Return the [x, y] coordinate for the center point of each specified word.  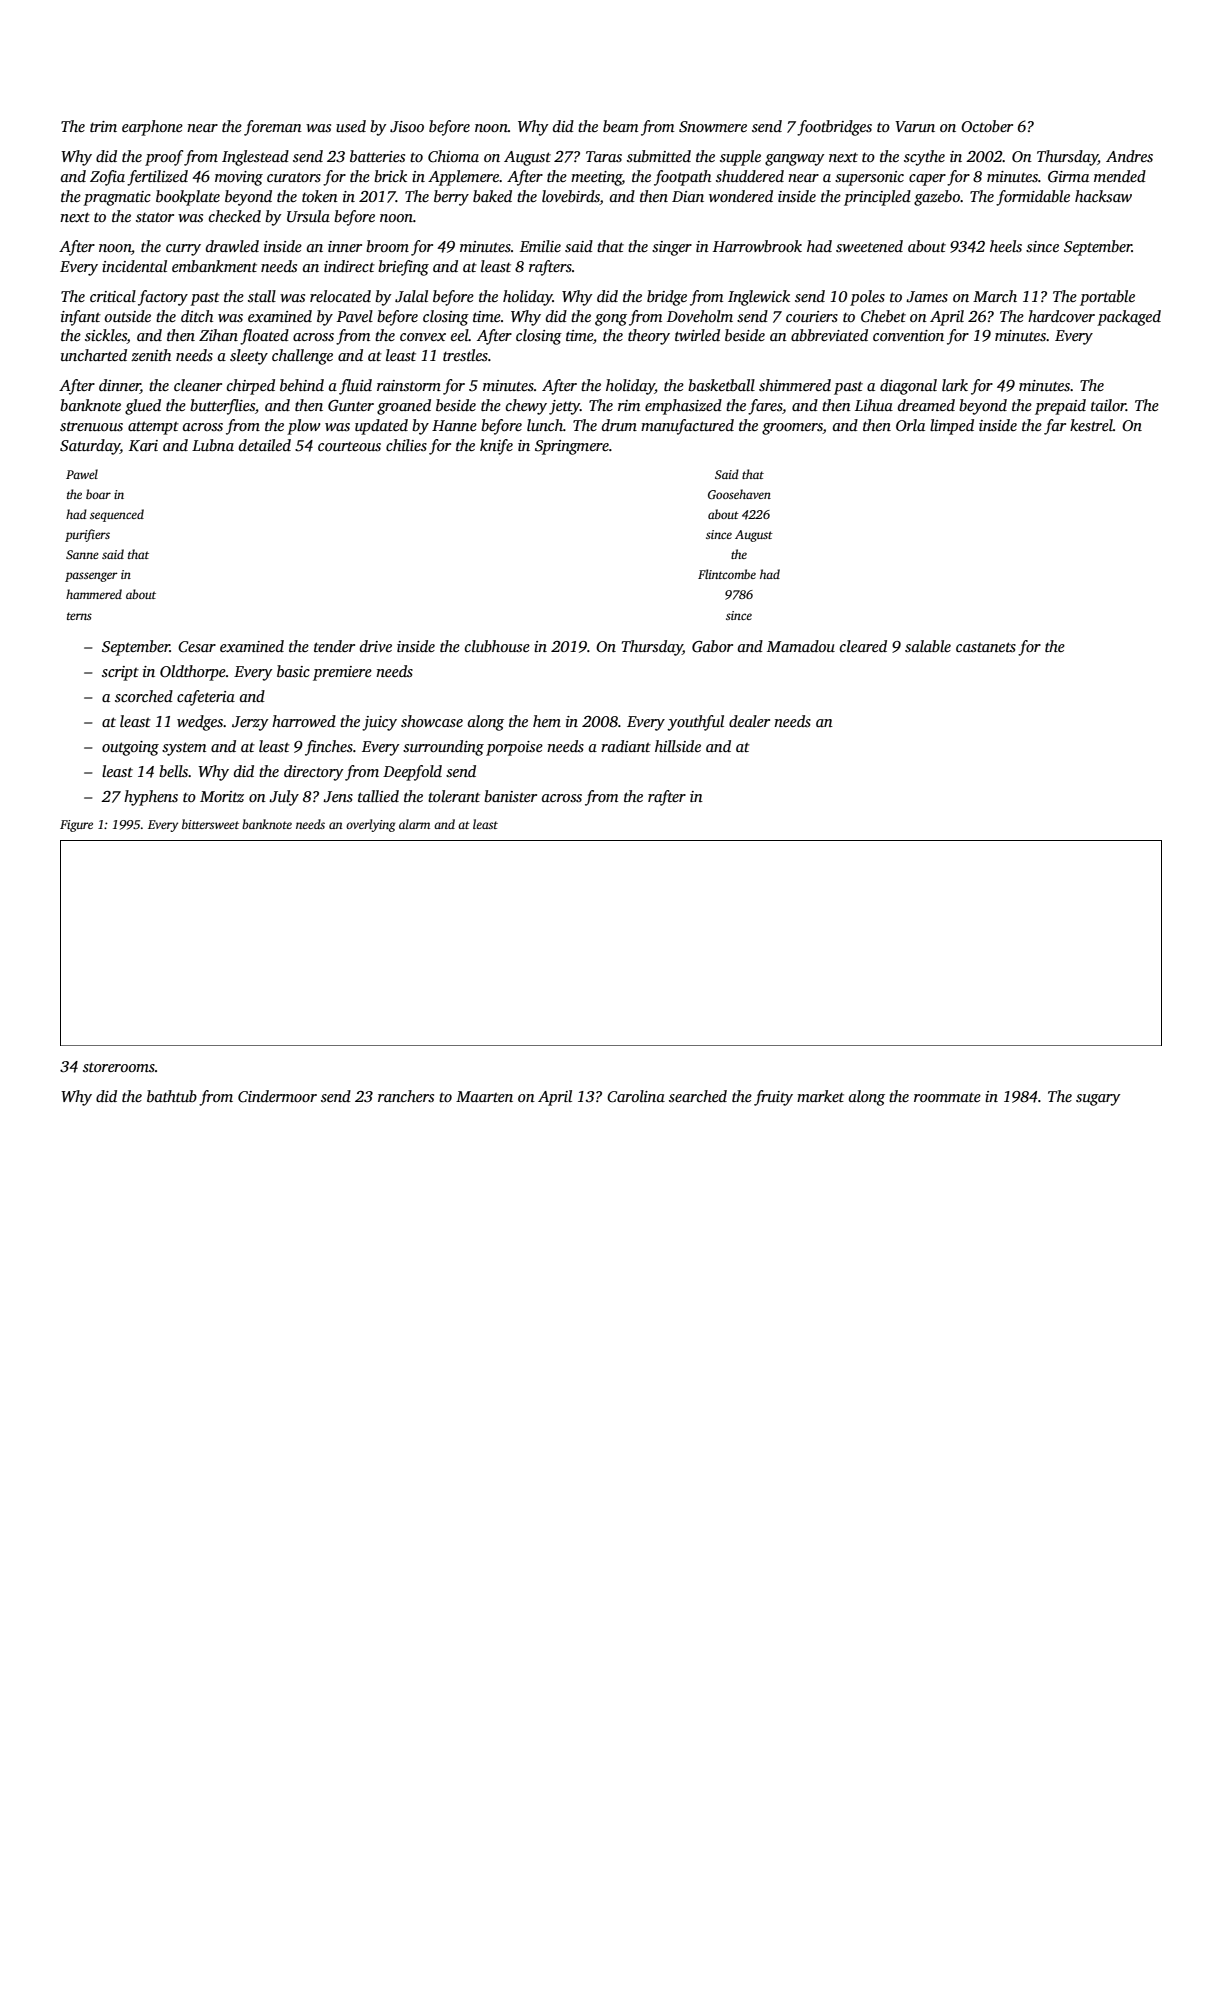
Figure [76, 826]
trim [103, 126]
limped [952, 427]
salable [928, 646]
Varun [915, 126]
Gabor [712, 646]
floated [264, 337]
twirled [697, 335]
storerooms [119, 1067]
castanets [986, 647]
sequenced [117, 515]
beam [620, 126]
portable [1107, 298]
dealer [749, 721]
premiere [342, 673]
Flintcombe [727, 574]
